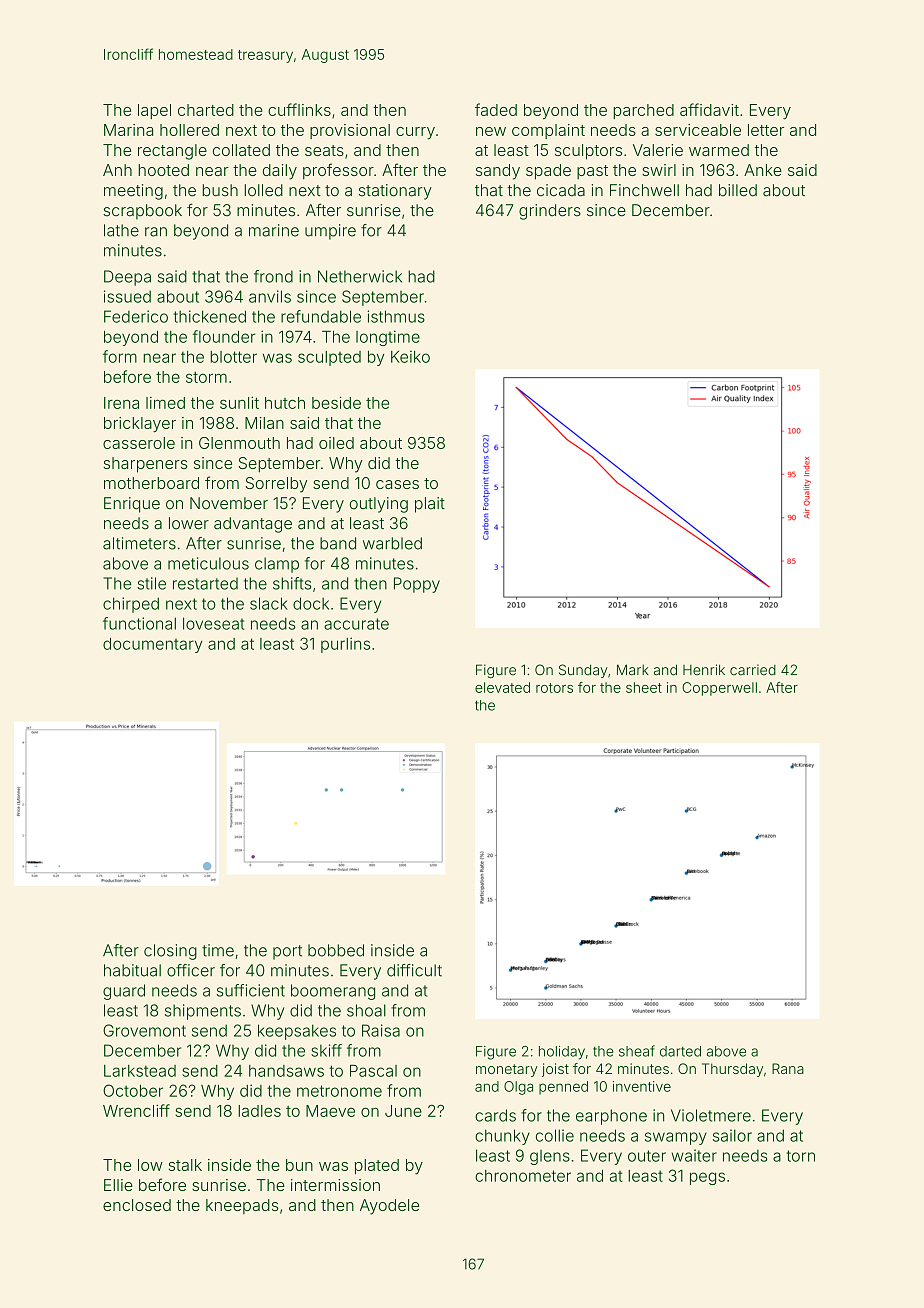  What do you see at coordinates (170, 952) in the screenshot?
I see `closing` at bounding box center [170, 952].
